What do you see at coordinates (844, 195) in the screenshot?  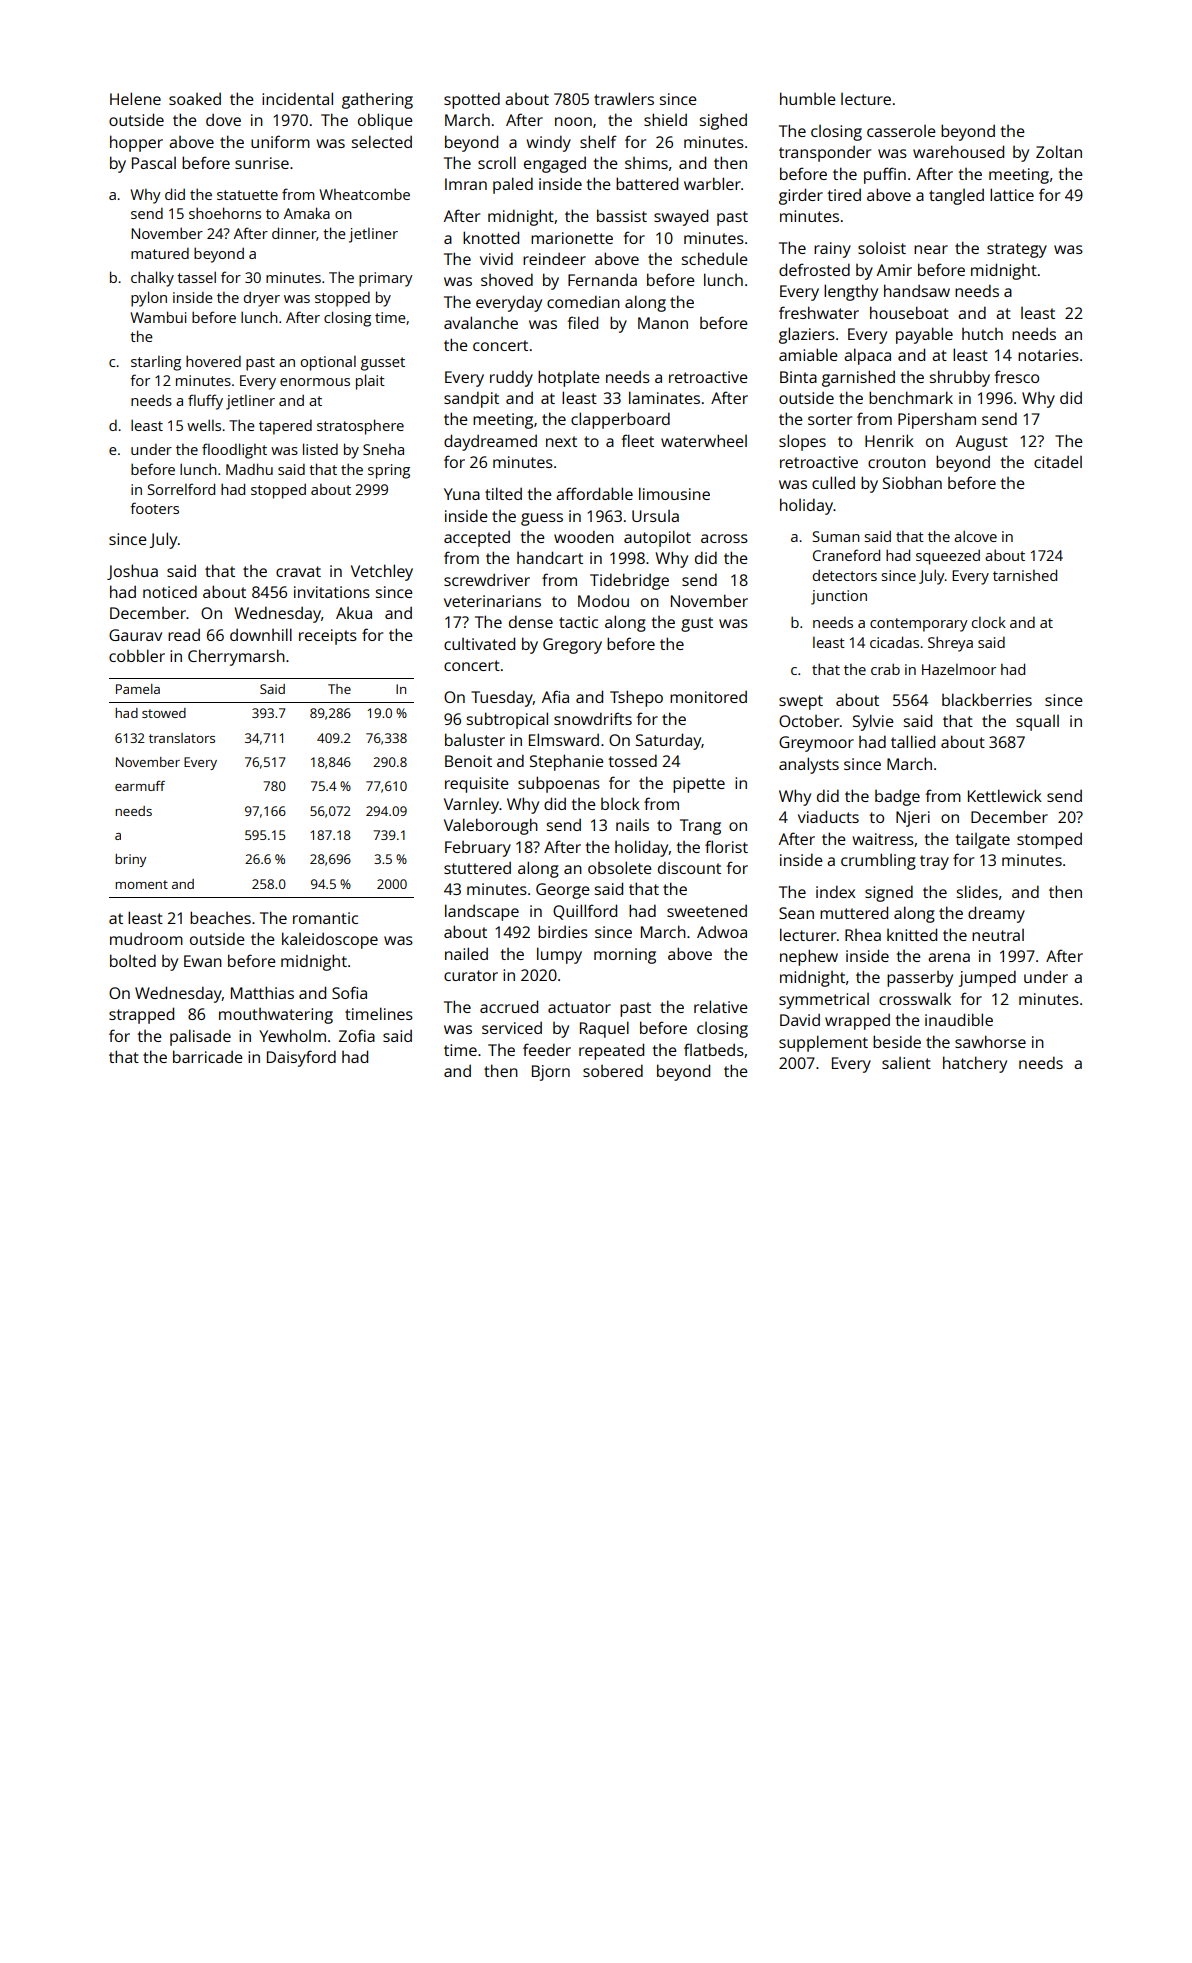 I see `tired` at bounding box center [844, 195].
